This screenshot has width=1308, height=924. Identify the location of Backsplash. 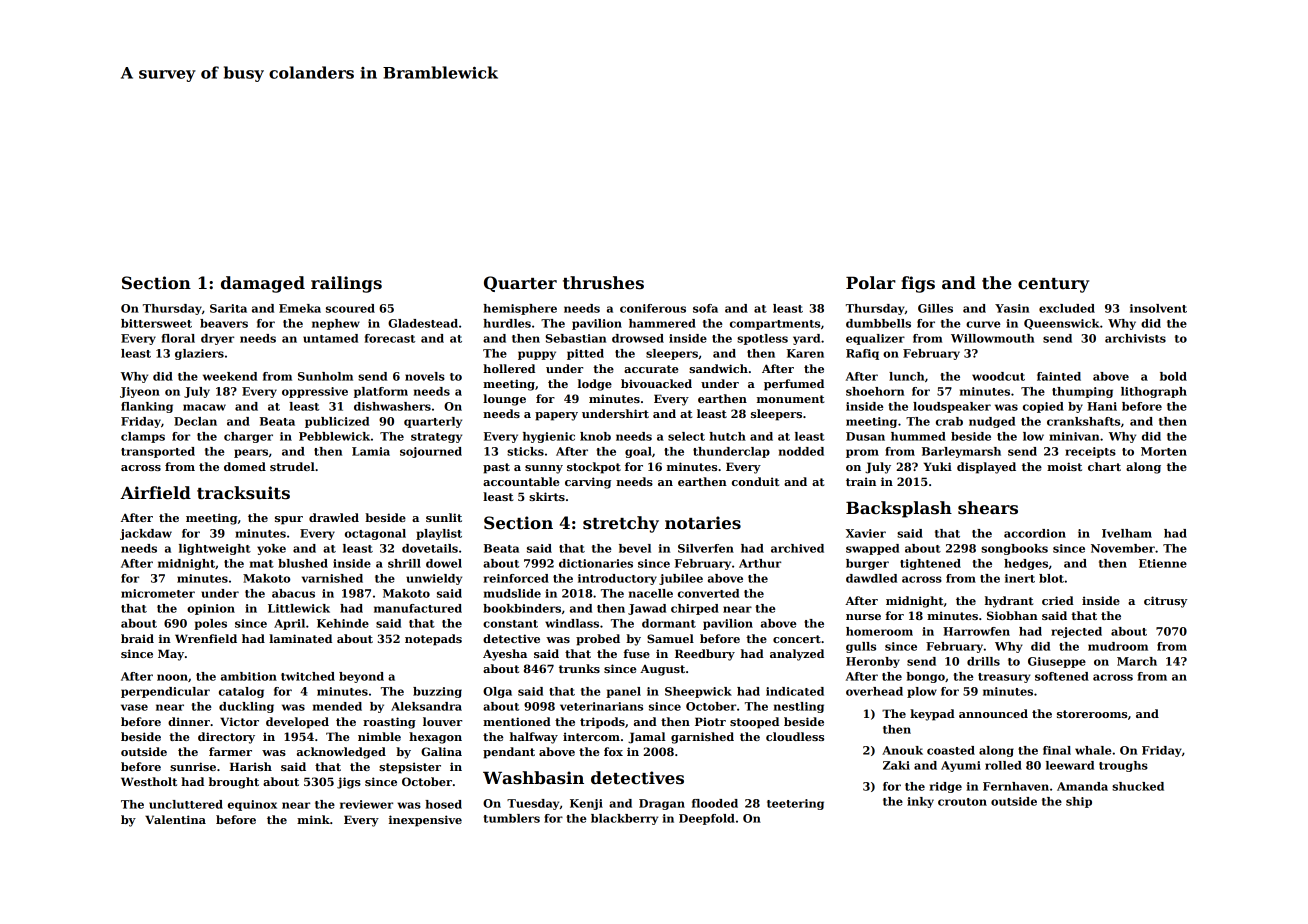
(899, 509).
